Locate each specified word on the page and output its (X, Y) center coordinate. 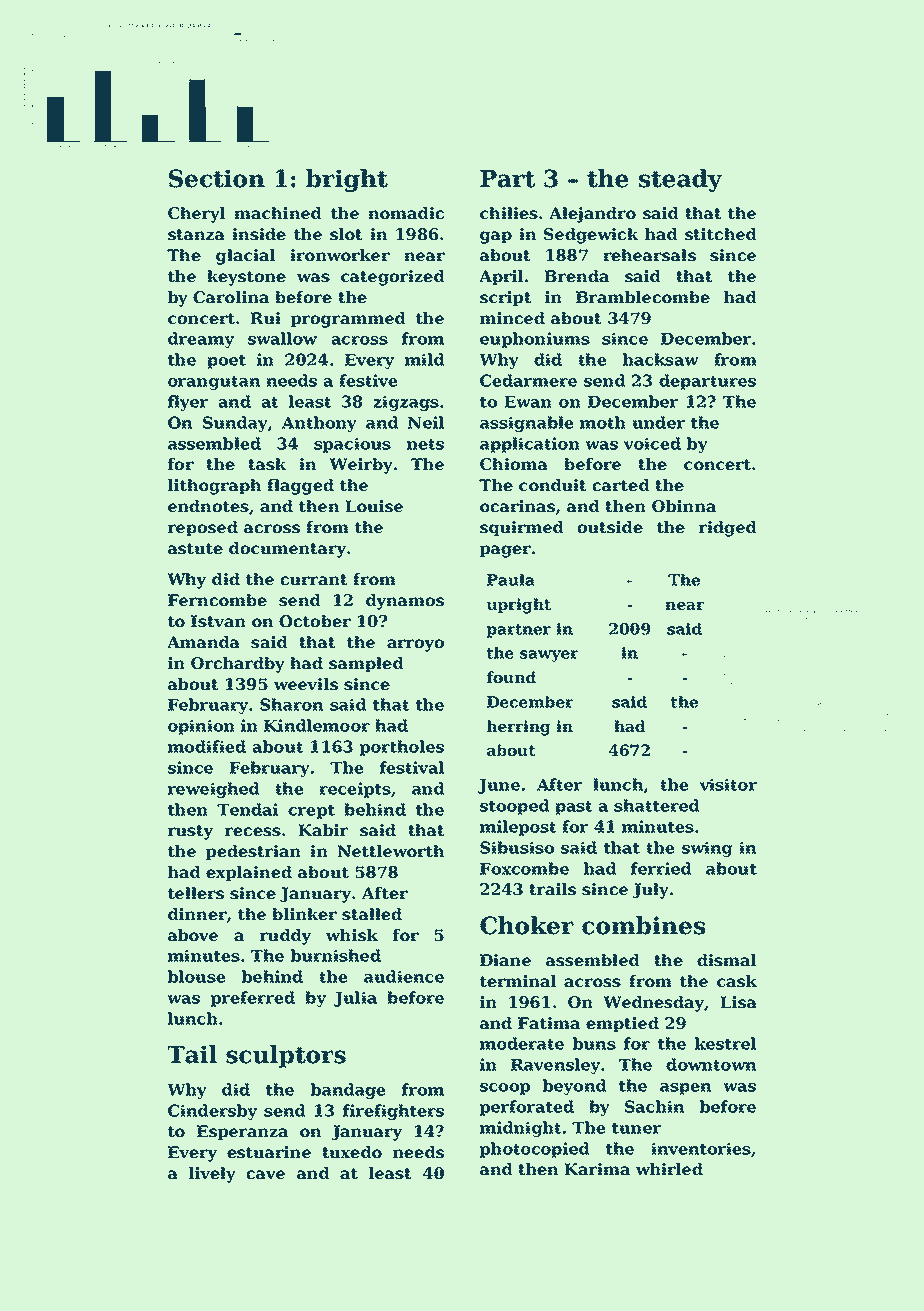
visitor (728, 784)
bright (347, 180)
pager (505, 551)
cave (265, 1175)
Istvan (218, 621)
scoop (505, 1089)
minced (512, 318)
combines (643, 925)
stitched (721, 234)
